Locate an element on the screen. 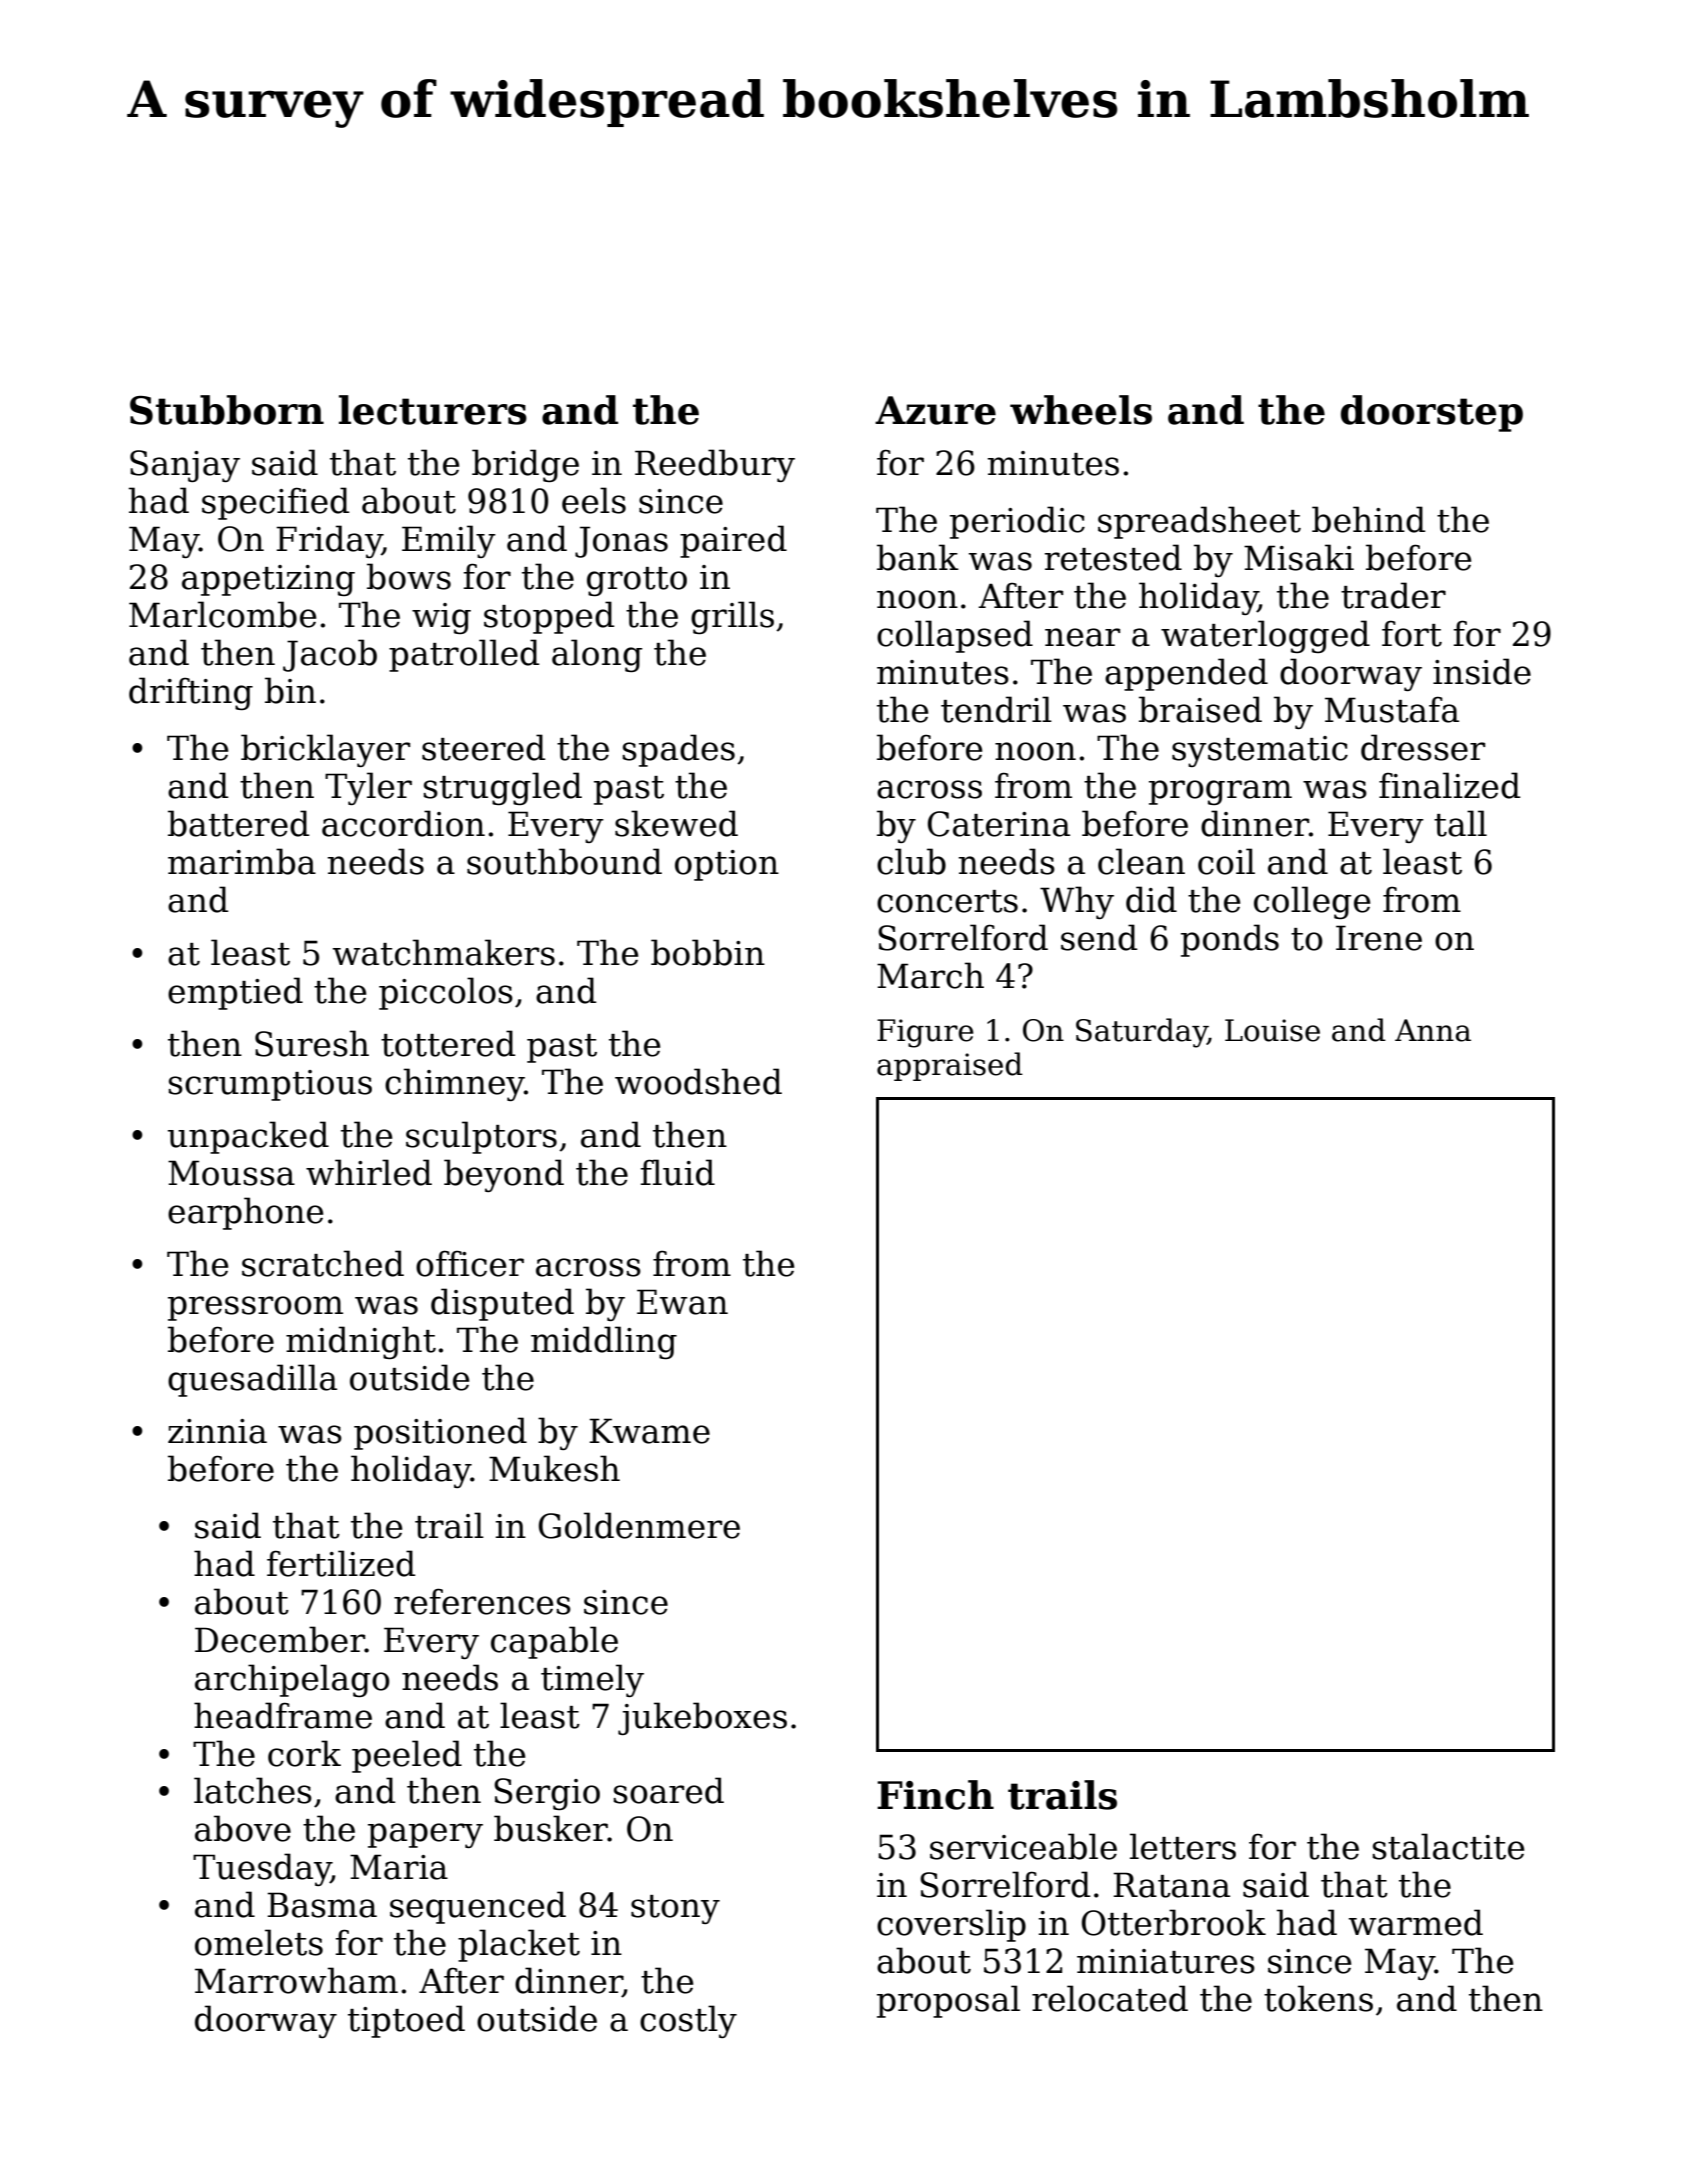 The width and height of the screenshot is (1683, 2178). scrumptious is located at coordinates (270, 1085).
